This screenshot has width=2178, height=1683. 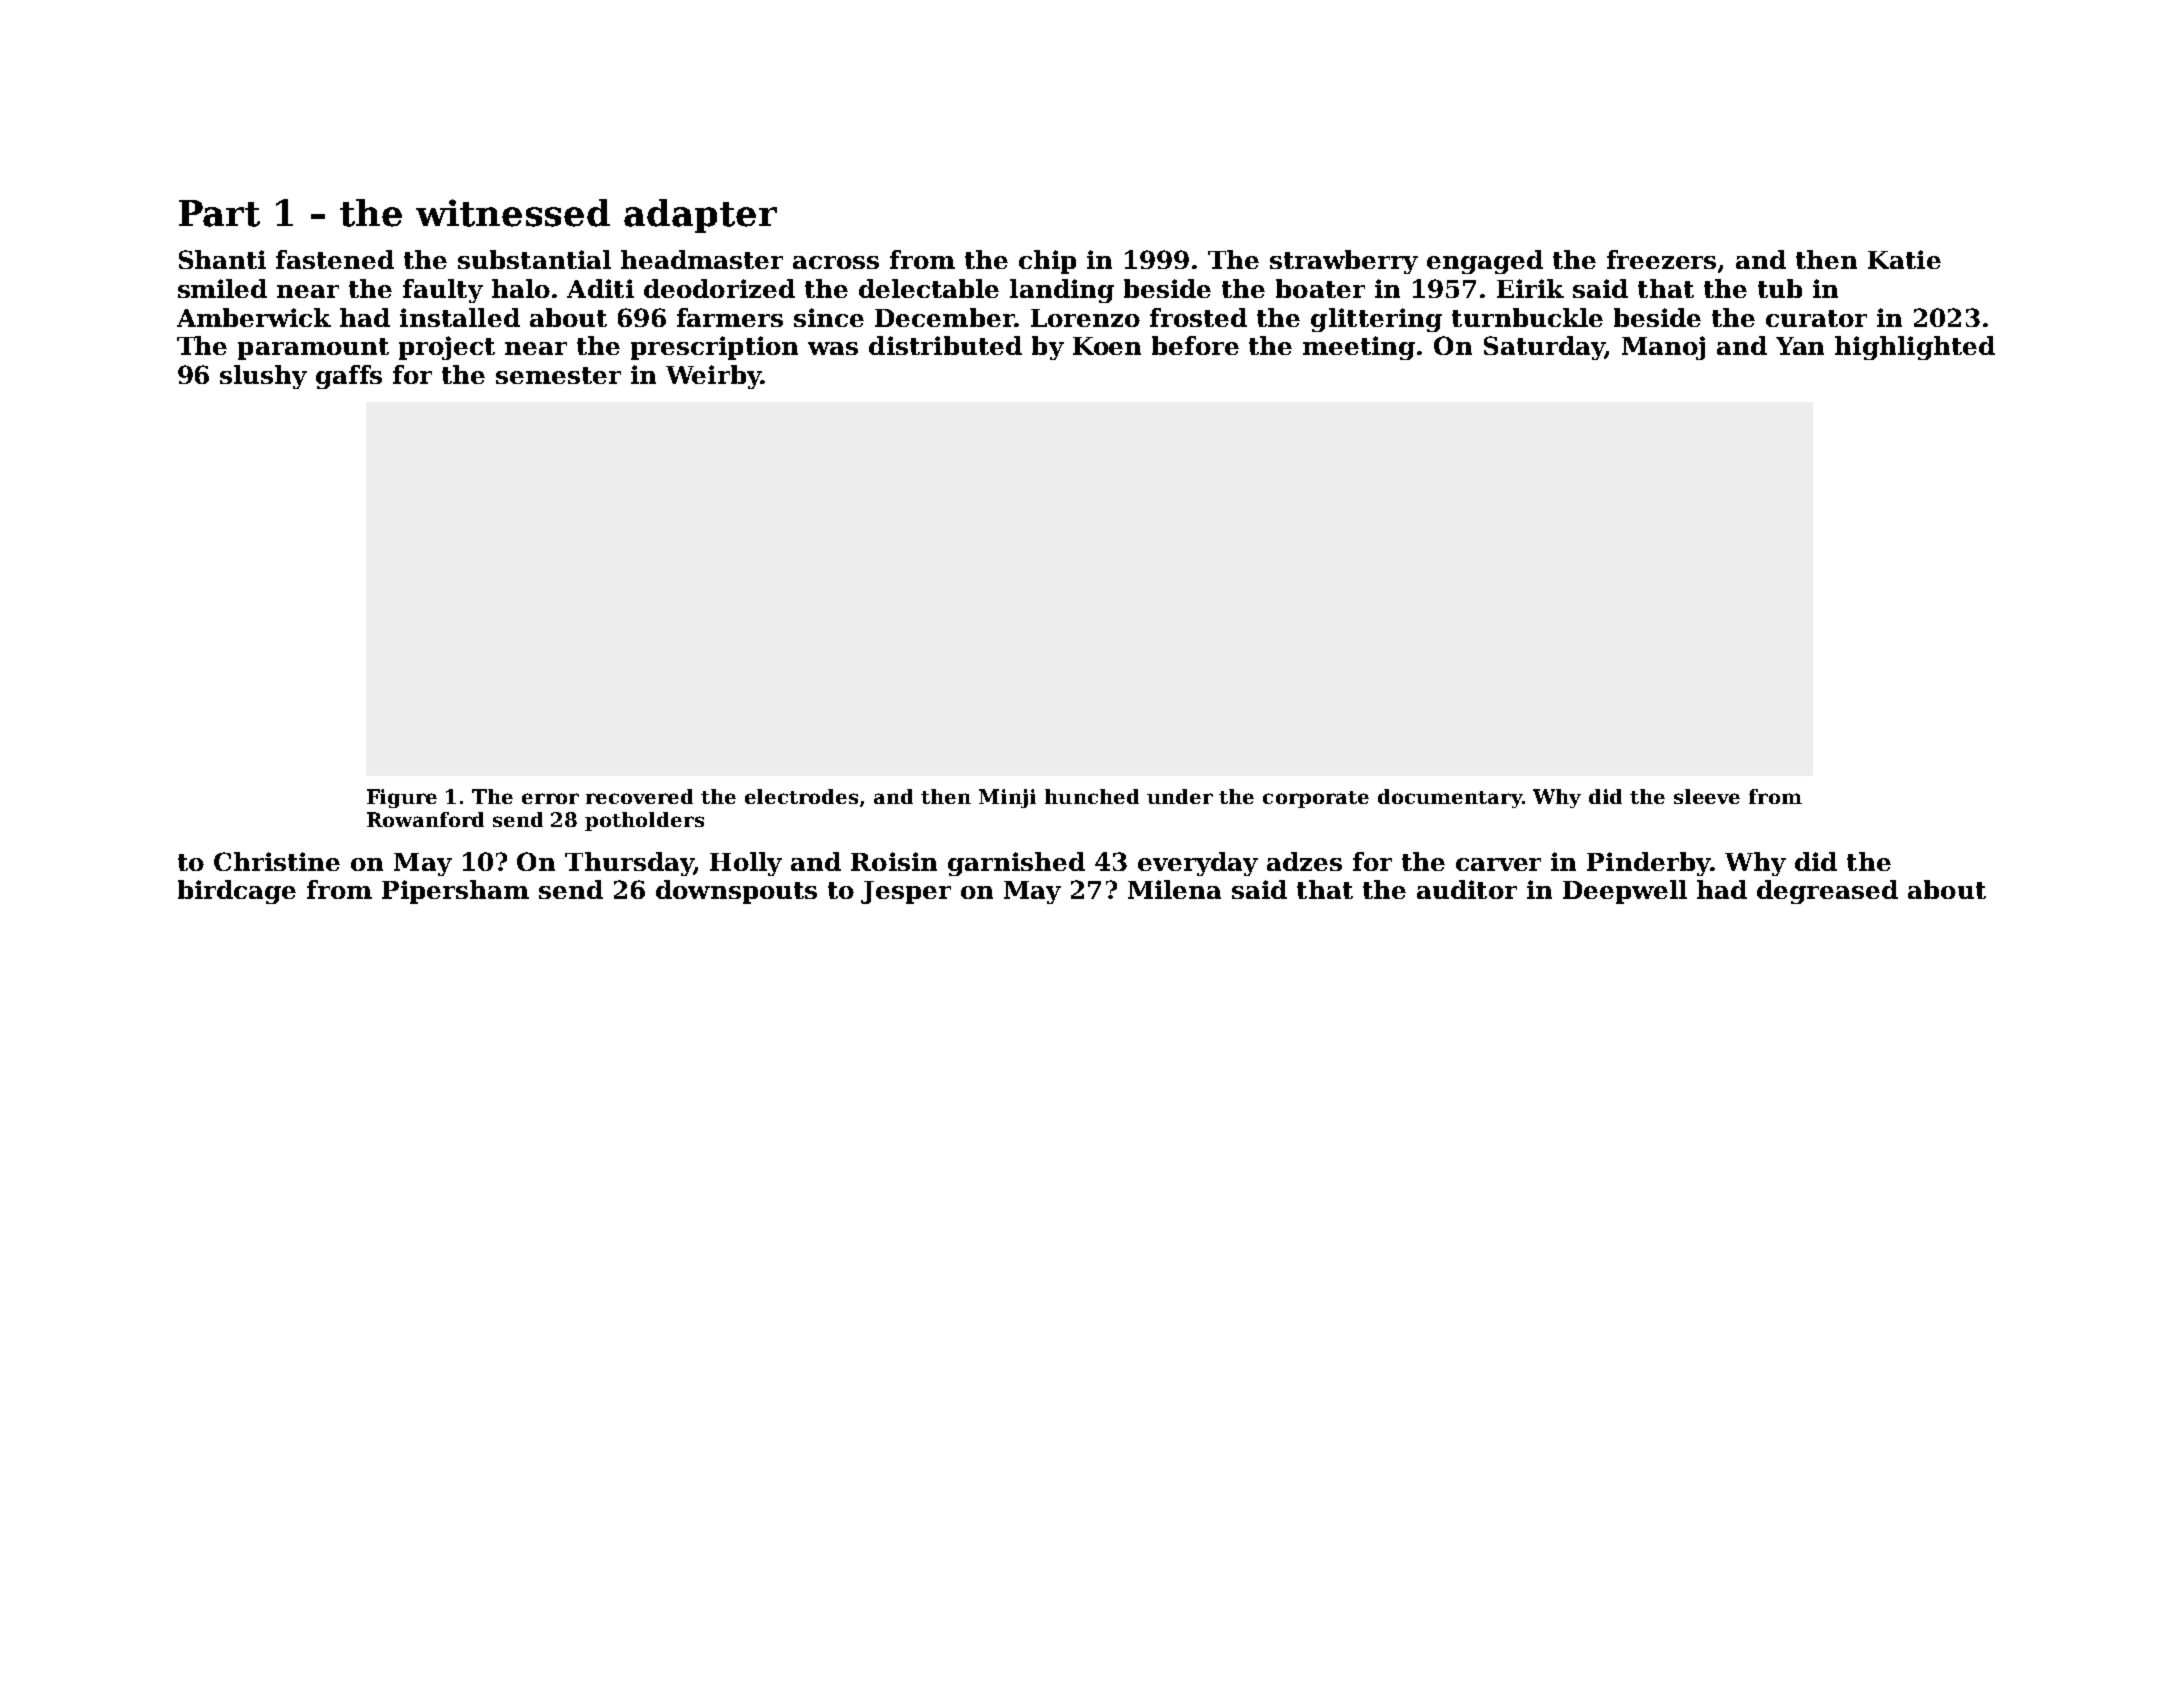 What do you see at coordinates (558, 375) in the screenshot?
I see `semester` at bounding box center [558, 375].
